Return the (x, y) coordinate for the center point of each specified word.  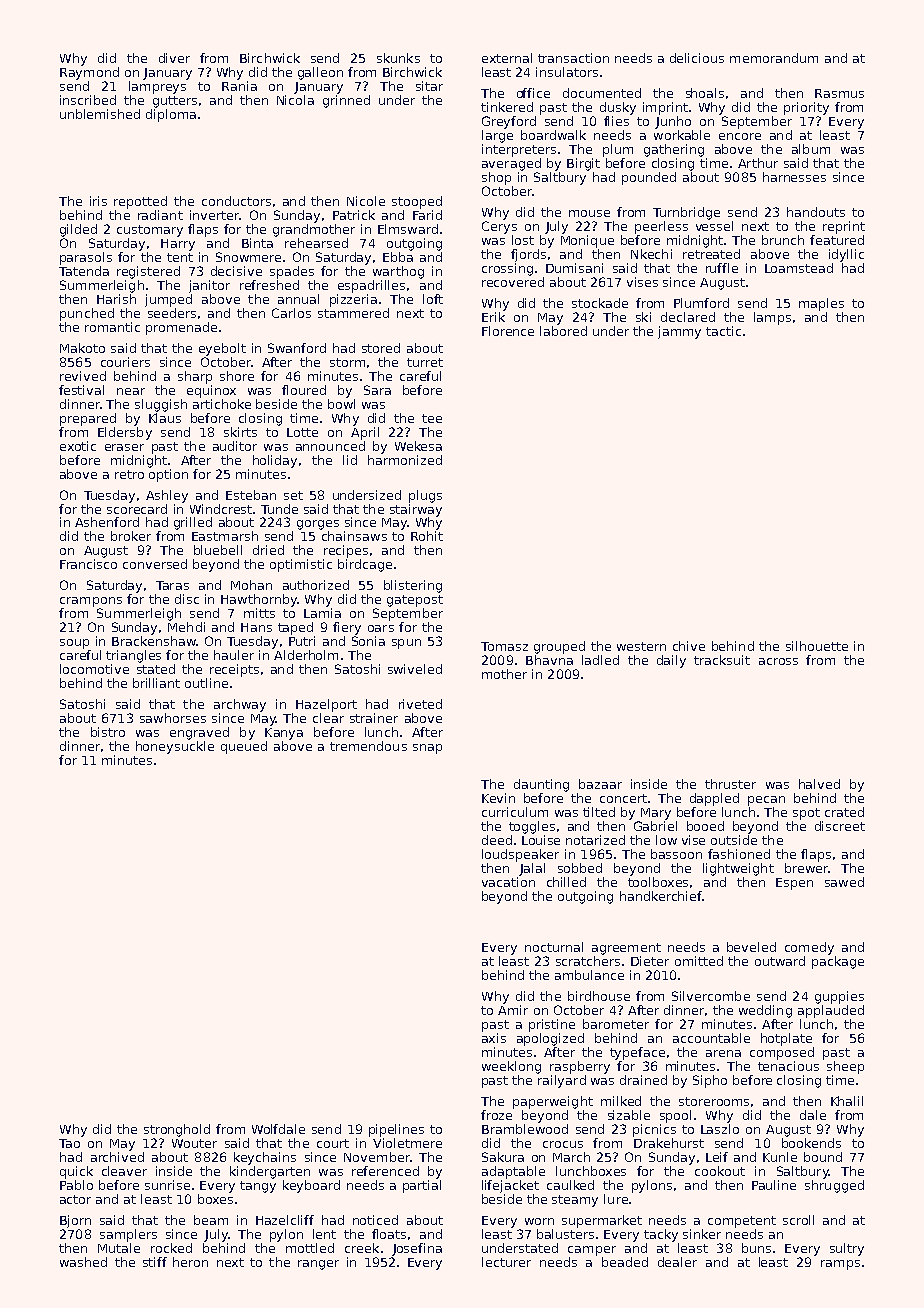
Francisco (88, 564)
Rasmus (839, 93)
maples (821, 304)
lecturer (506, 1262)
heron (190, 1262)
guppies (839, 997)
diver (174, 58)
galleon (320, 73)
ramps (840, 1265)
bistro (108, 732)
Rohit (427, 536)
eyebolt (222, 349)
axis (494, 1038)
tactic (723, 331)
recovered (513, 282)
